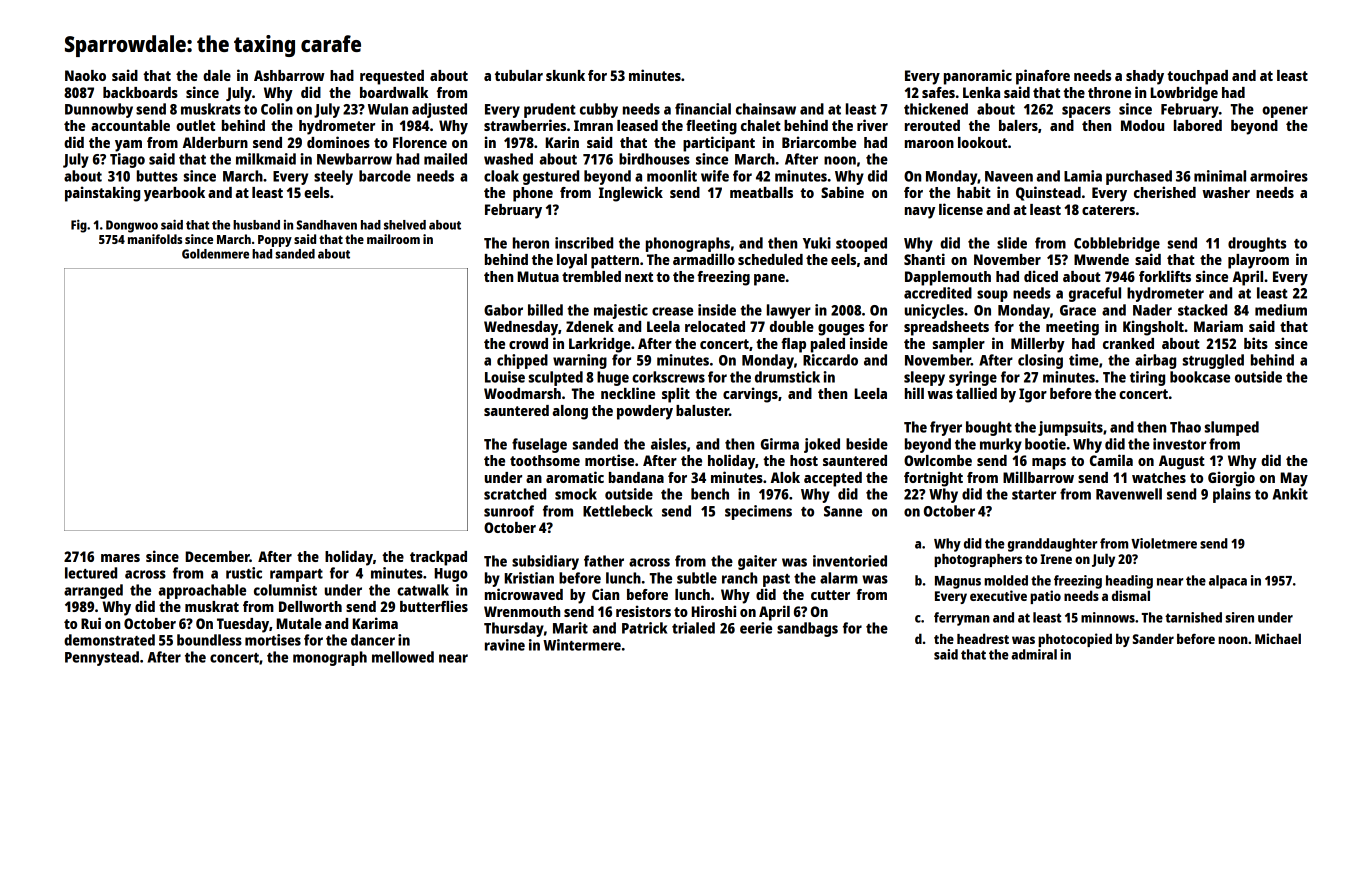  I want to click on panoramic, so click(978, 77).
